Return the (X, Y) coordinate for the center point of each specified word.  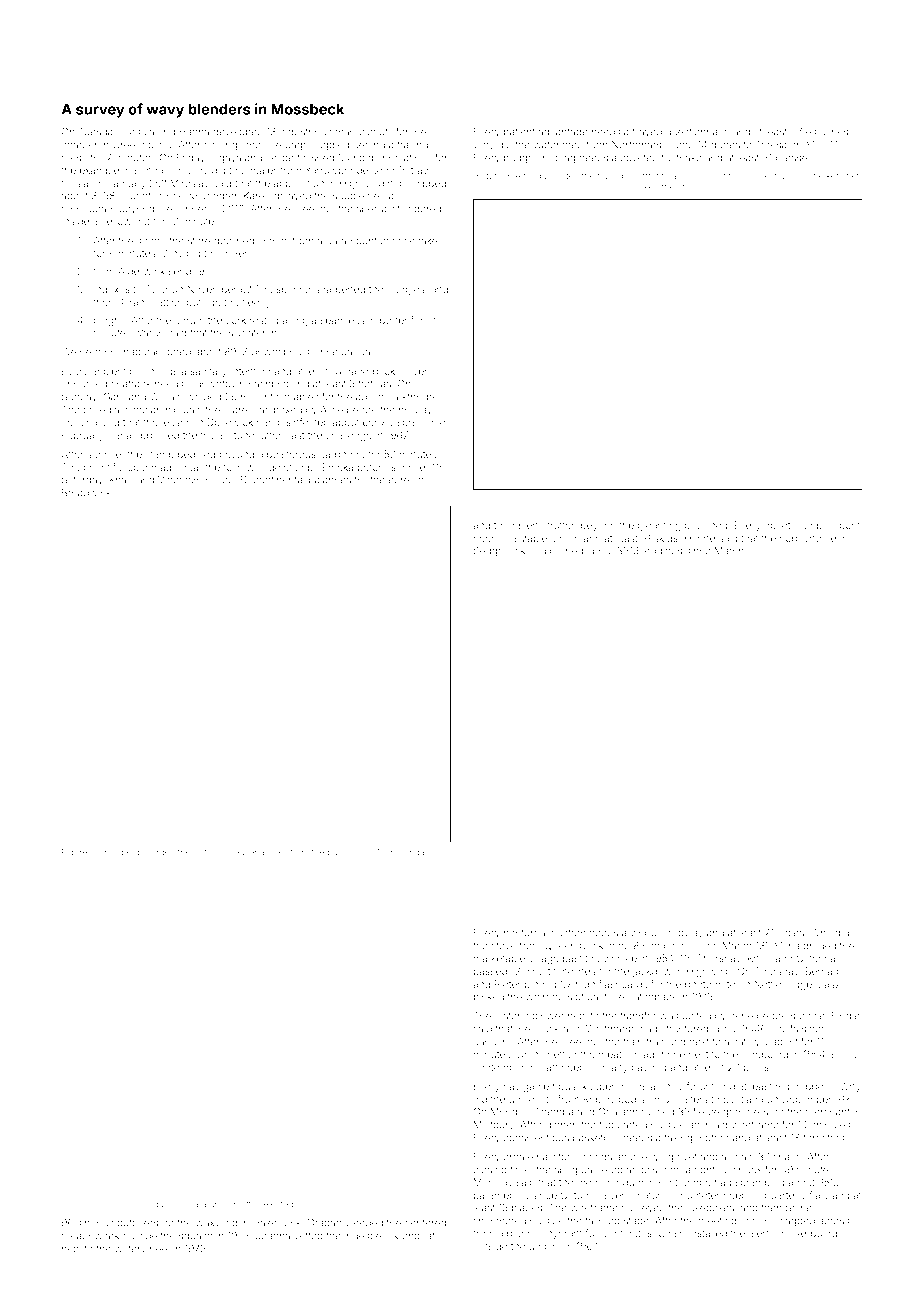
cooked (643, 187)
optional (210, 853)
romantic (261, 397)
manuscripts (364, 132)
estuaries (827, 132)
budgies (406, 290)
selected (276, 1204)
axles (792, 933)
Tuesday (98, 133)
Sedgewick (499, 552)
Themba (554, 1112)
